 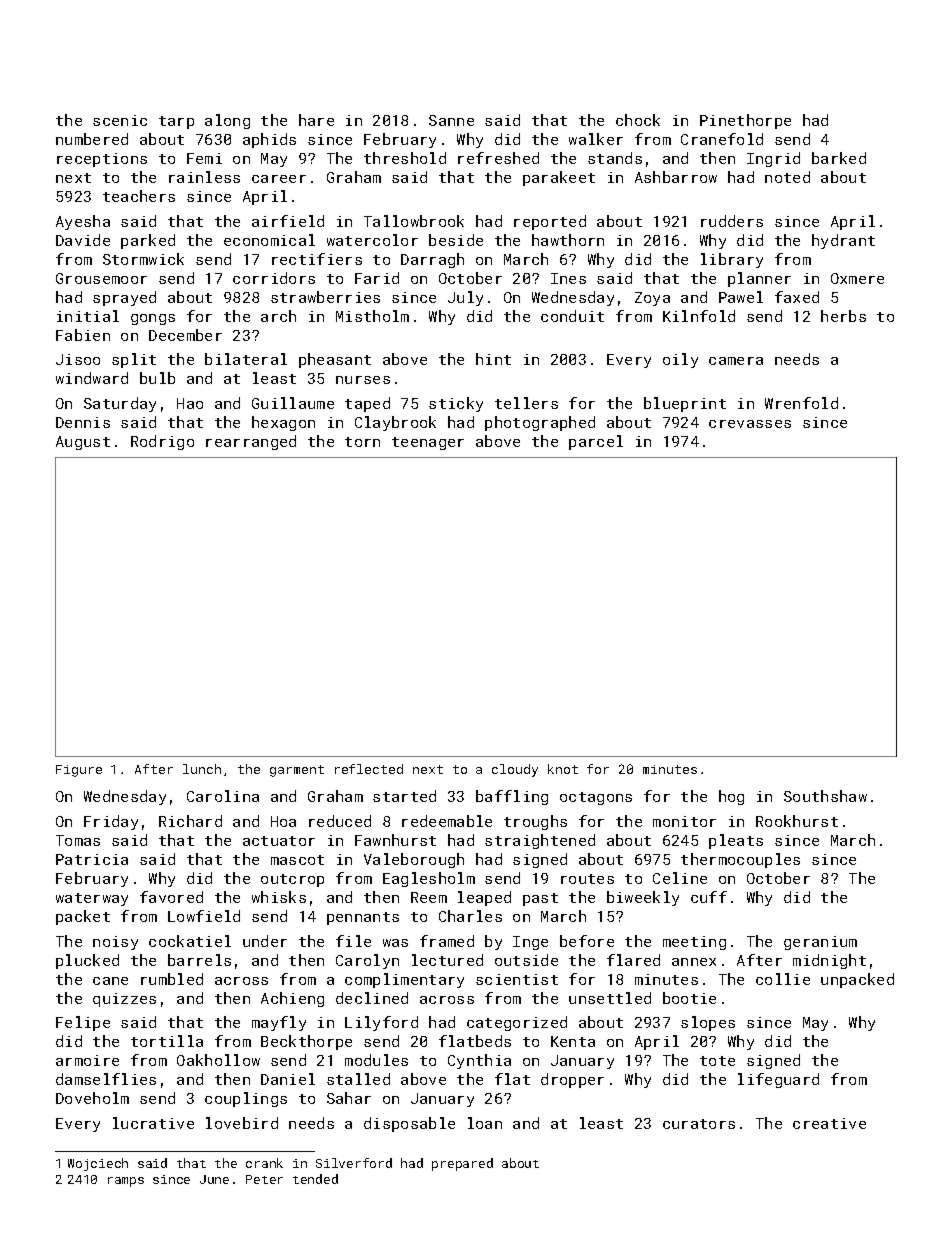 What do you see at coordinates (839, 158) in the screenshot?
I see `barked` at bounding box center [839, 158].
